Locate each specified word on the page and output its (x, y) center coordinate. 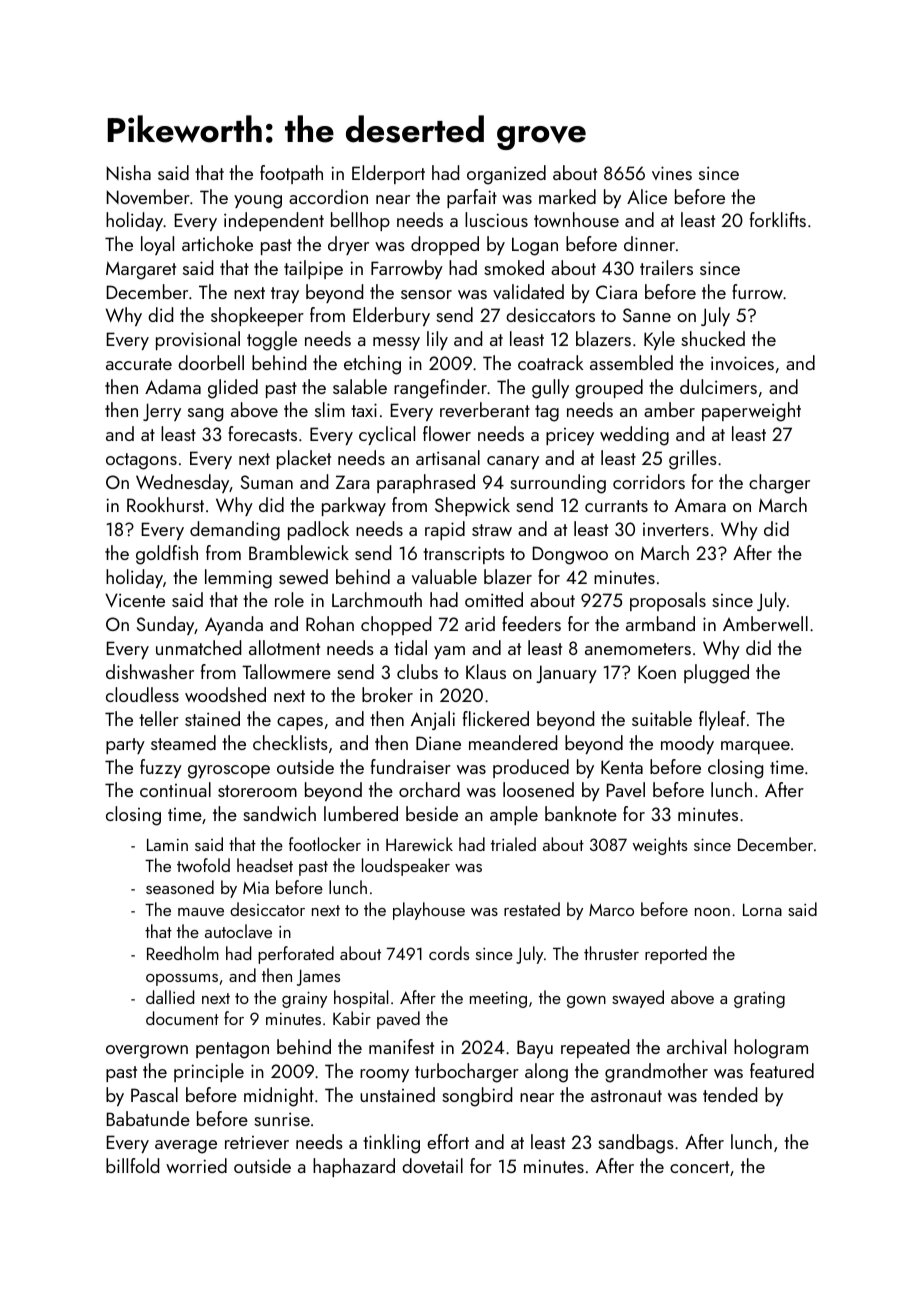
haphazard (354, 1167)
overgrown (147, 1052)
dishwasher (150, 671)
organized (506, 175)
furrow (757, 291)
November (148, 196)
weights (660, 846)
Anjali (433, 720)
